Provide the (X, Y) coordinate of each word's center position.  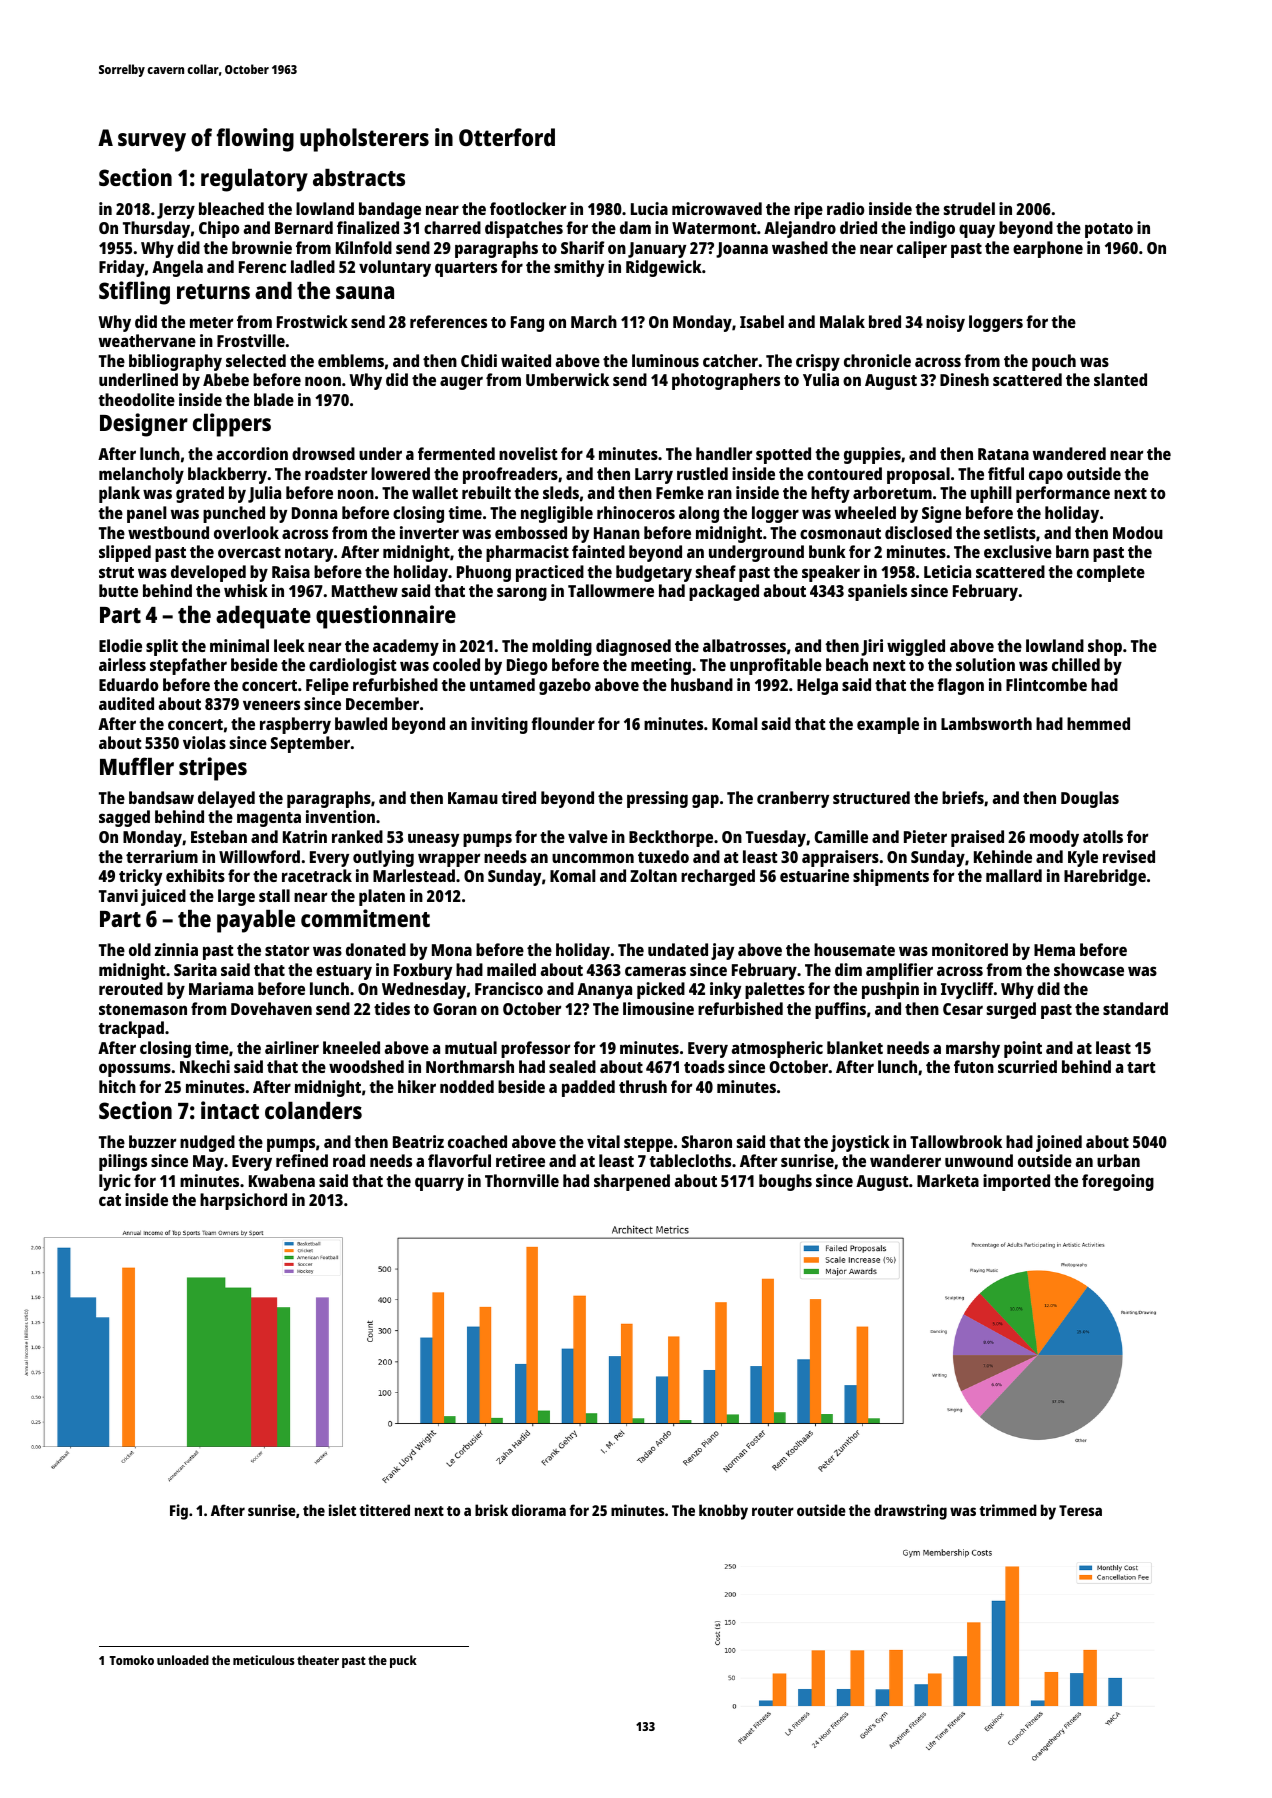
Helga (817, 686)
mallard (1014, 875)
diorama (539, 1510)
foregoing (1118, 1182)
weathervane (147, 340)
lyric (115, 1182)
